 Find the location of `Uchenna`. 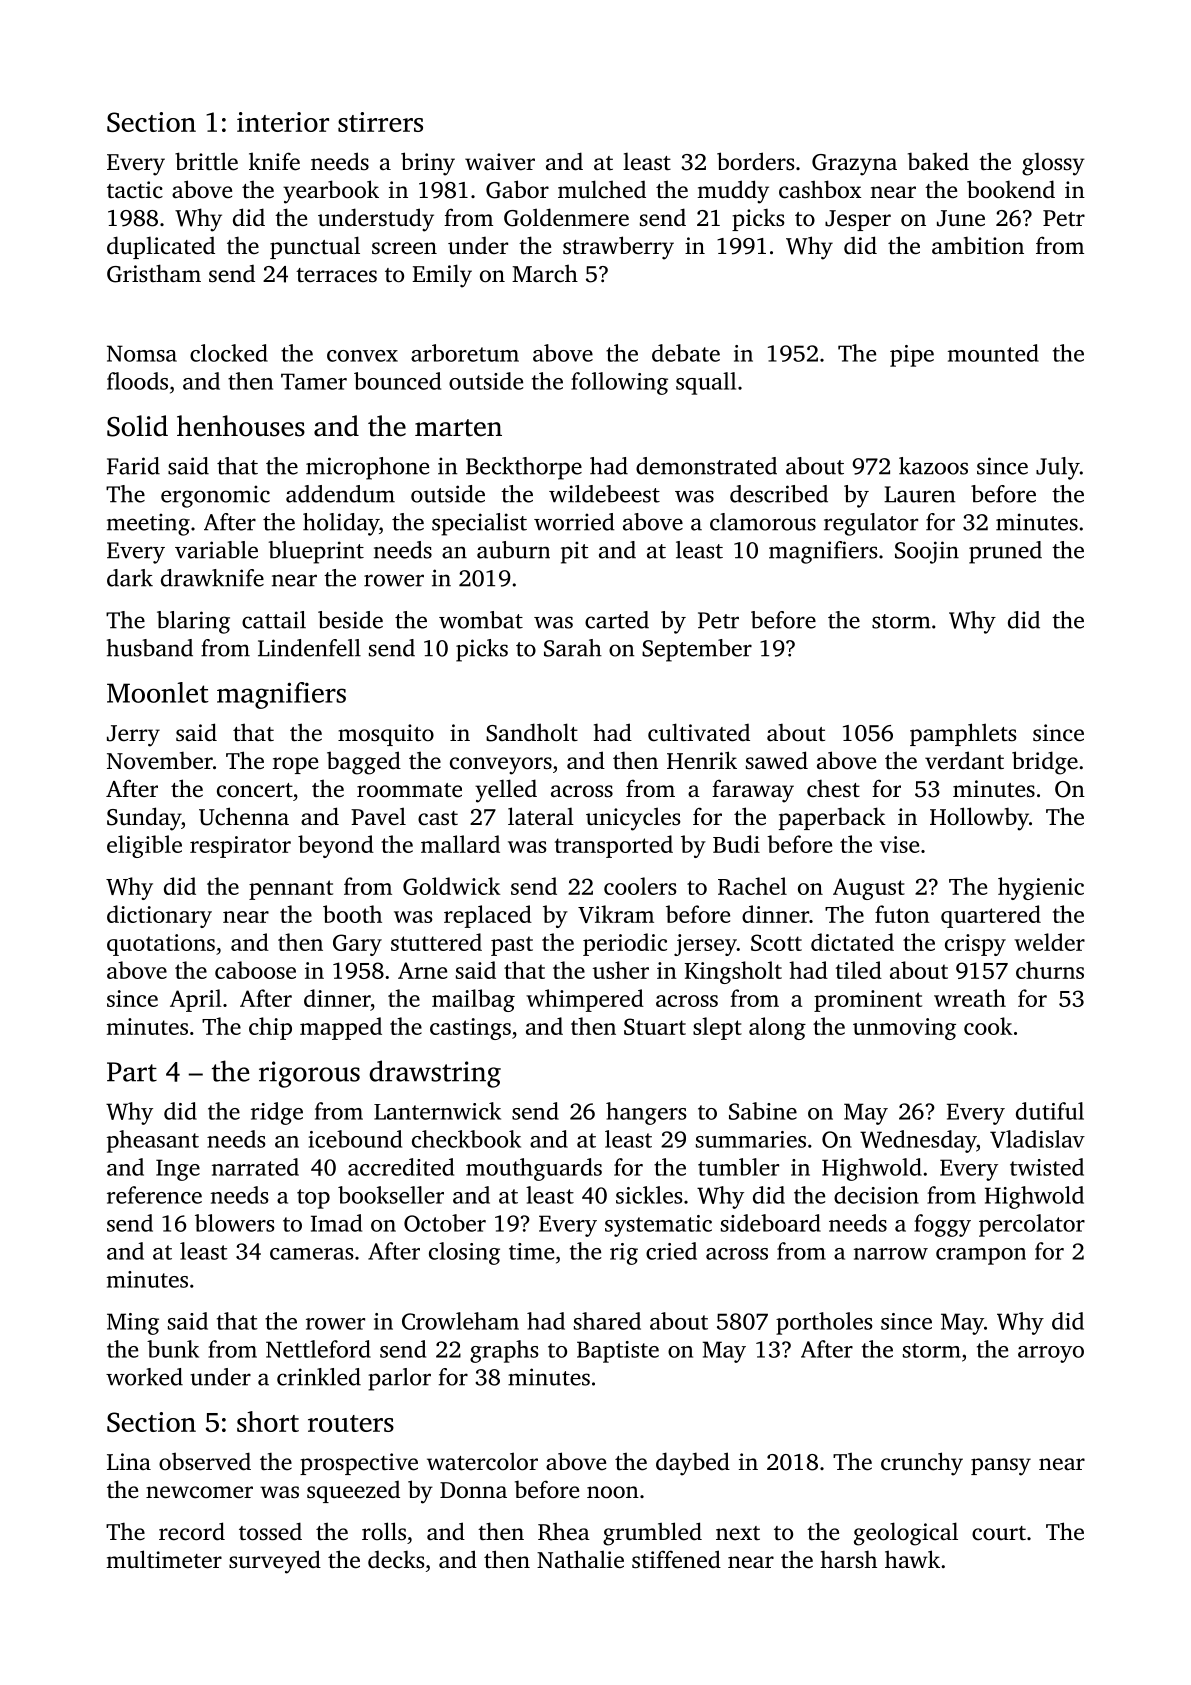

Uchenna is located at coordinates (244, 816).
